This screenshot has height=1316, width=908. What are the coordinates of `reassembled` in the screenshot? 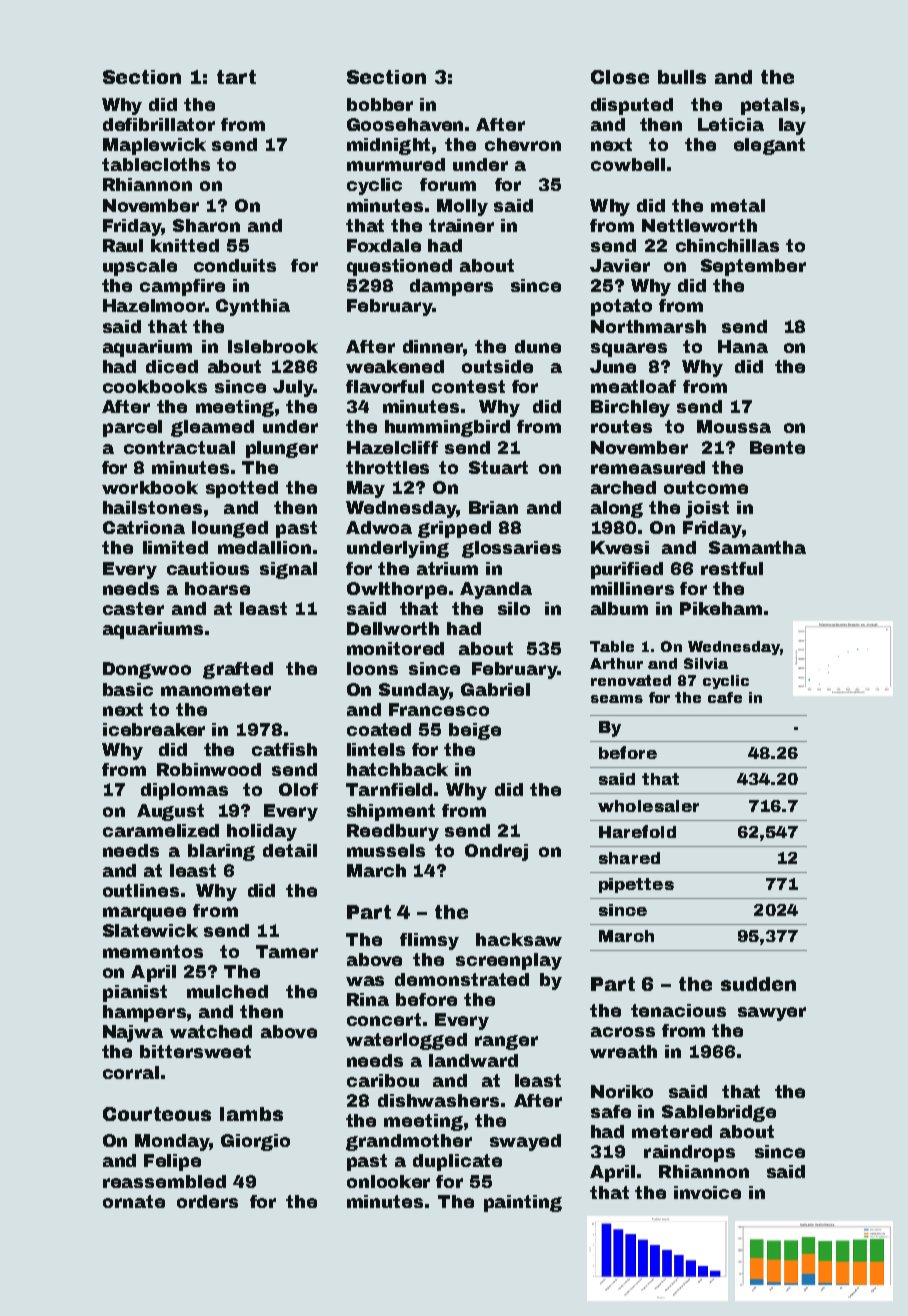 It's located at (164, 1181).
